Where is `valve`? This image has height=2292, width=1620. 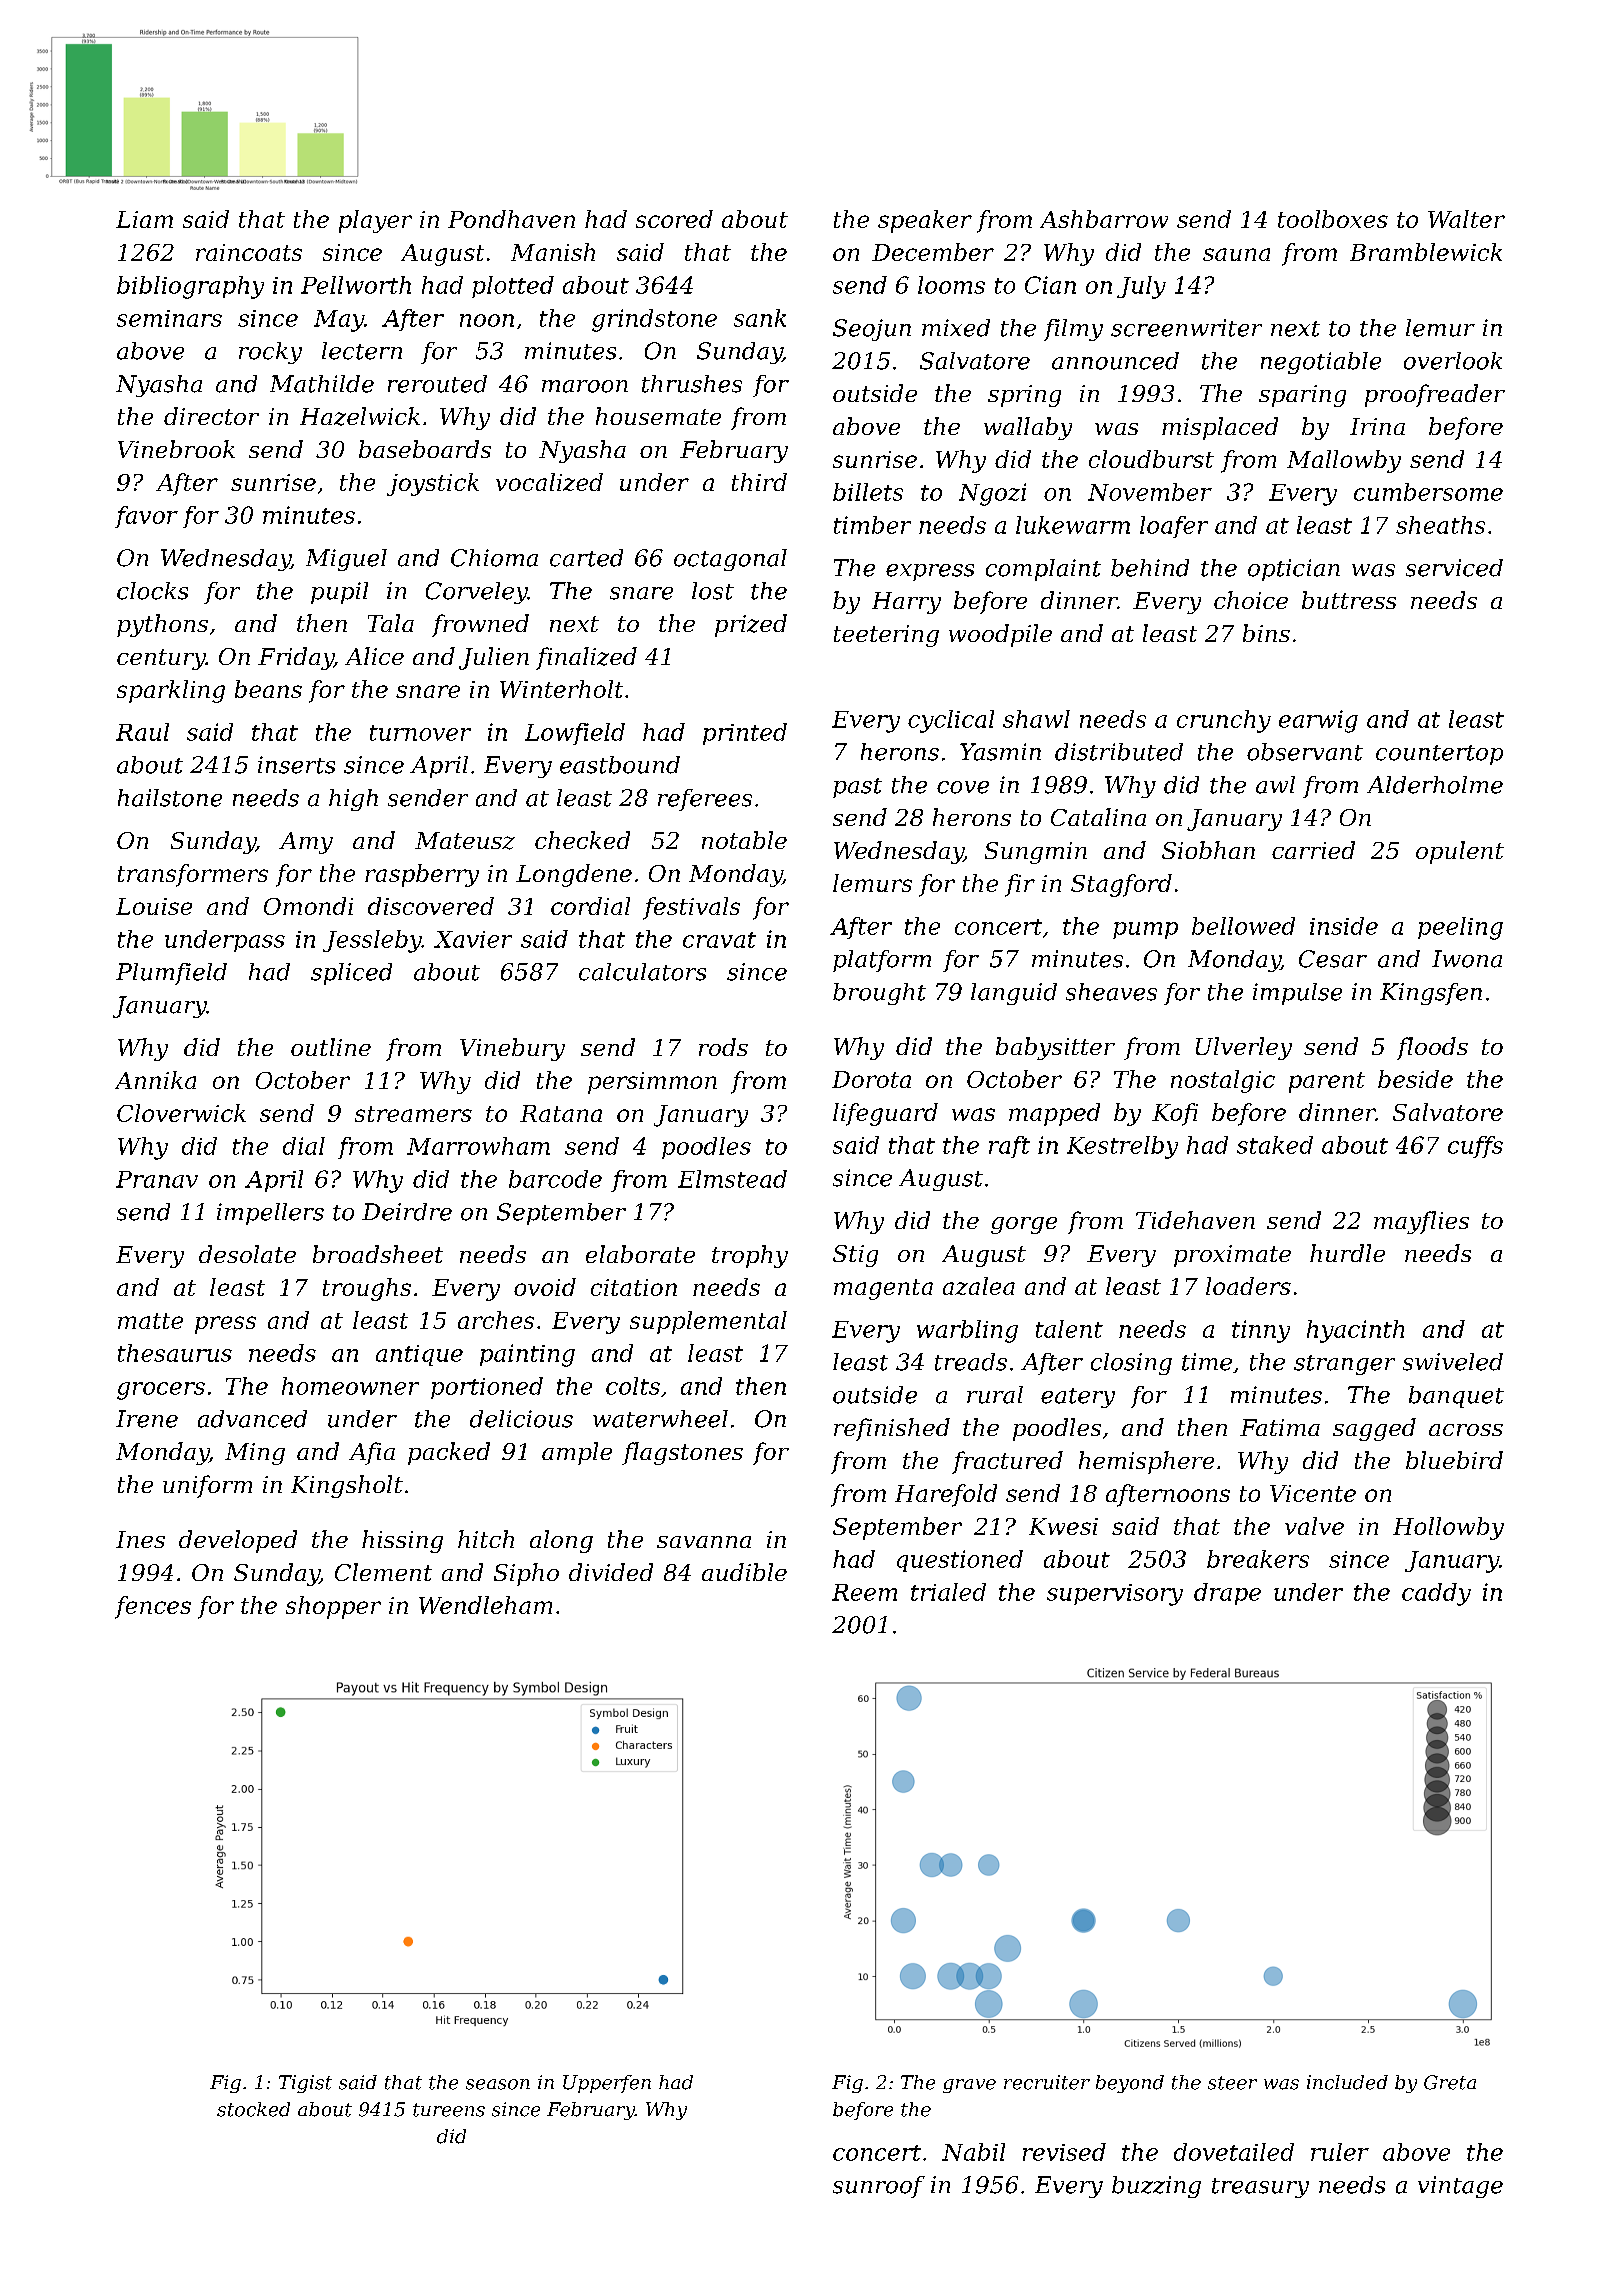 valve is located at coordinates (1314, 1526).
